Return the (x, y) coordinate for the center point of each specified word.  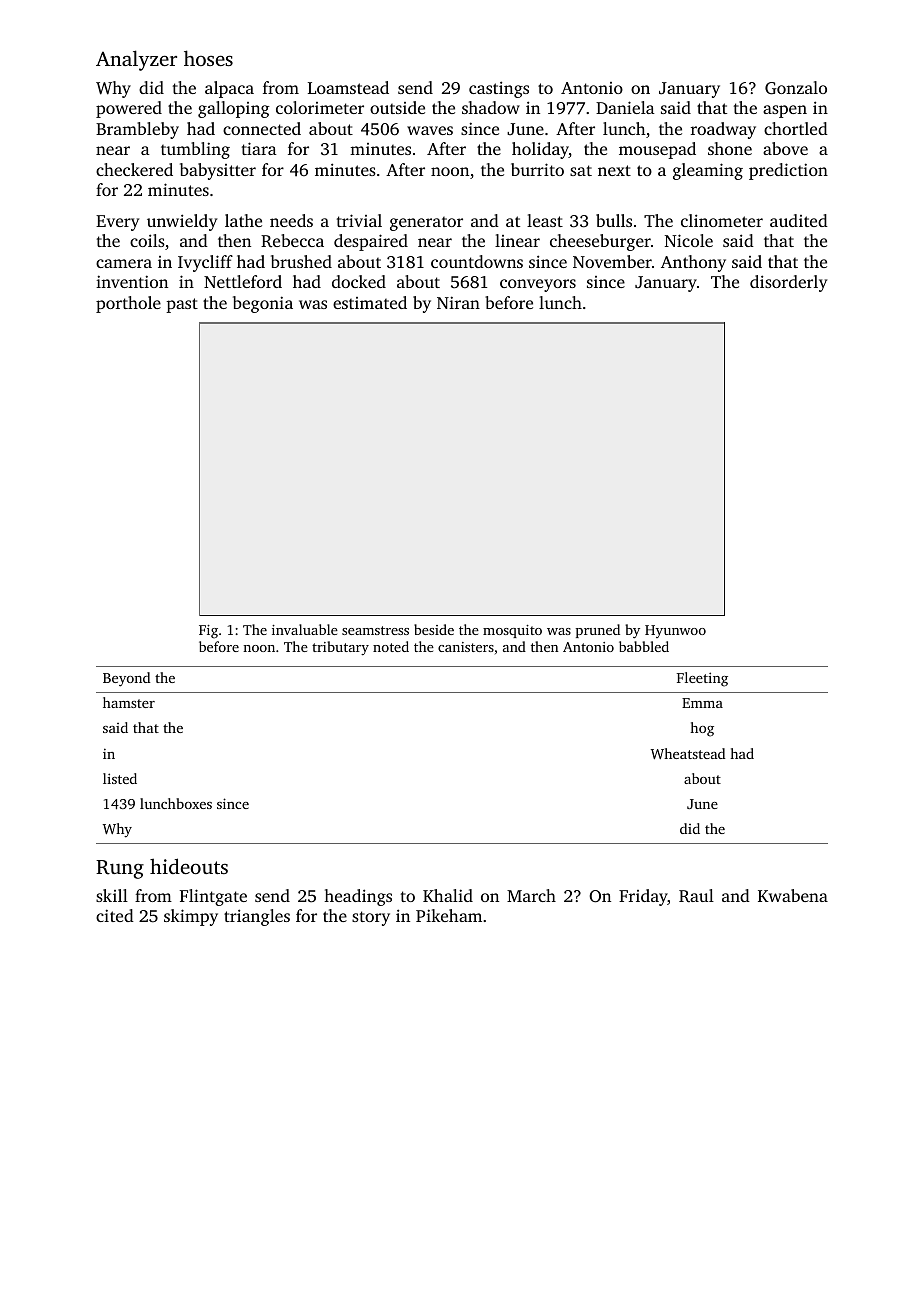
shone (730, 148)
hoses (208, 58)
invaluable (305, 629)
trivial (359, 220)
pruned (598, 631)
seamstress (375, 630)
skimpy (191, 917)
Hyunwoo (675, 631)
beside (434, 629)
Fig (208, 632)
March (531, 895)
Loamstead (348, 87)
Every (117, 223)
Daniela (625, 107)
